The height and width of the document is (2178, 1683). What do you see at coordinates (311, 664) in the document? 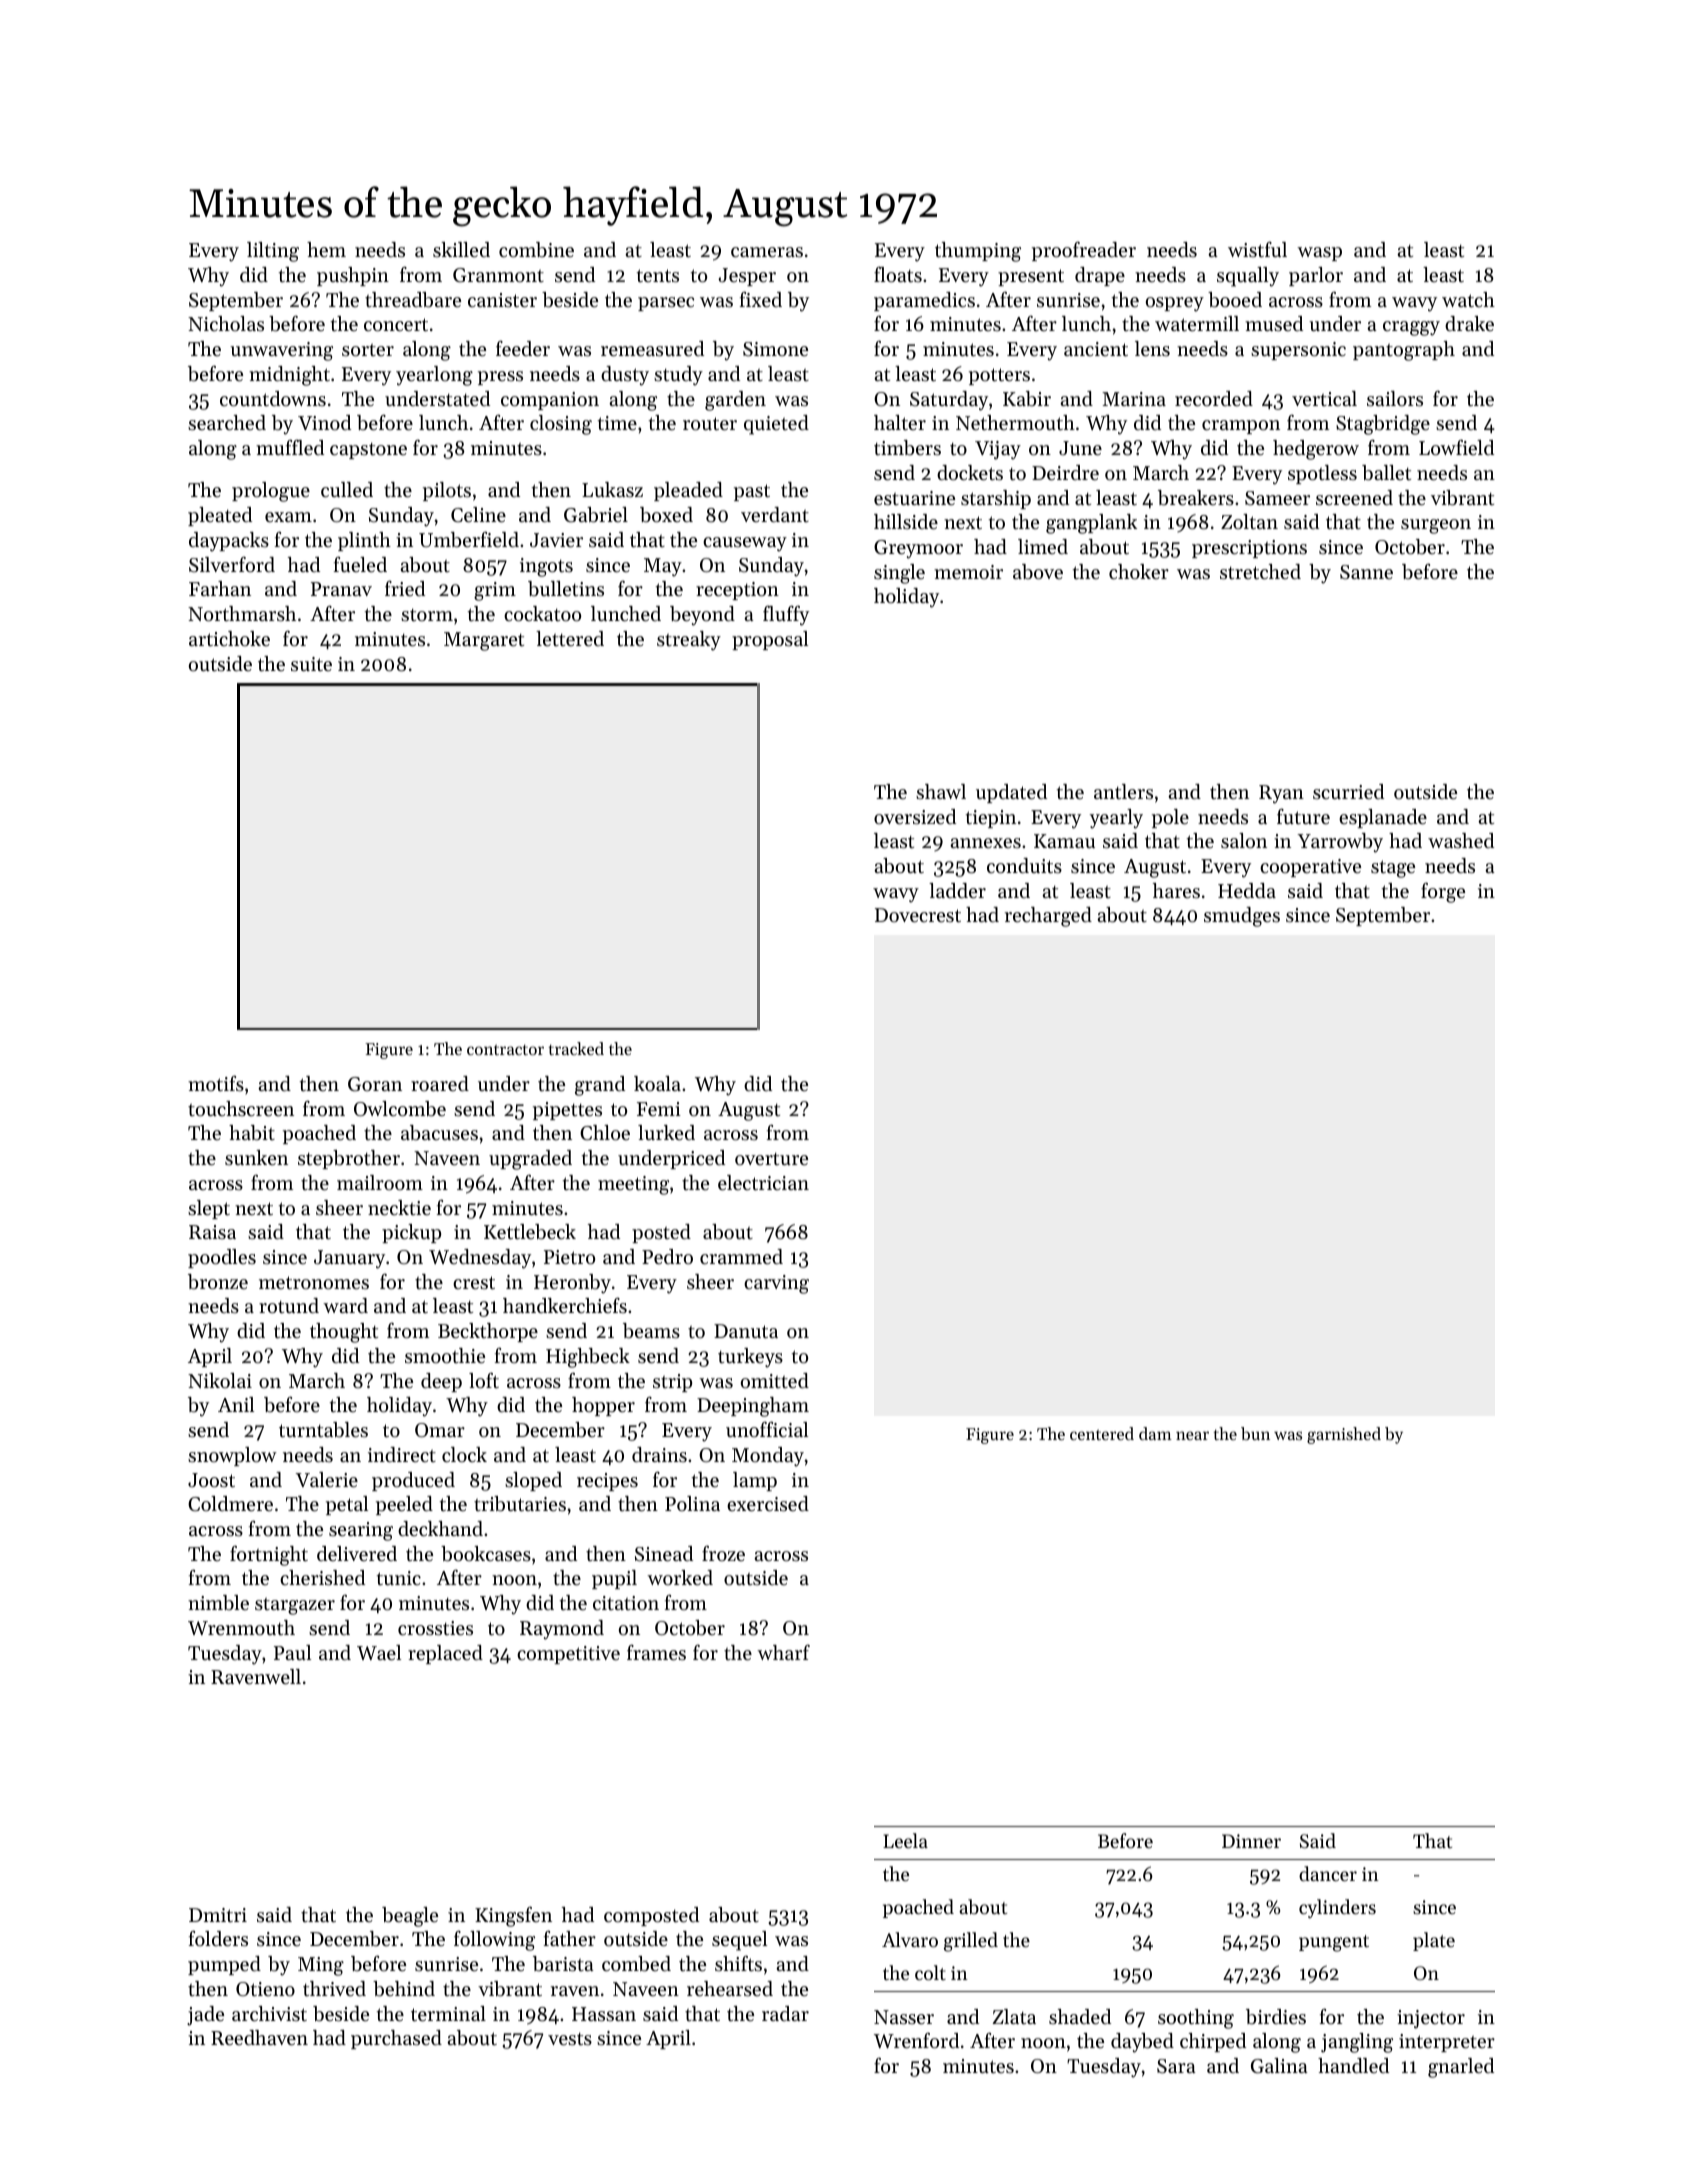
I see `suite` at bounding box center [311, 664].
